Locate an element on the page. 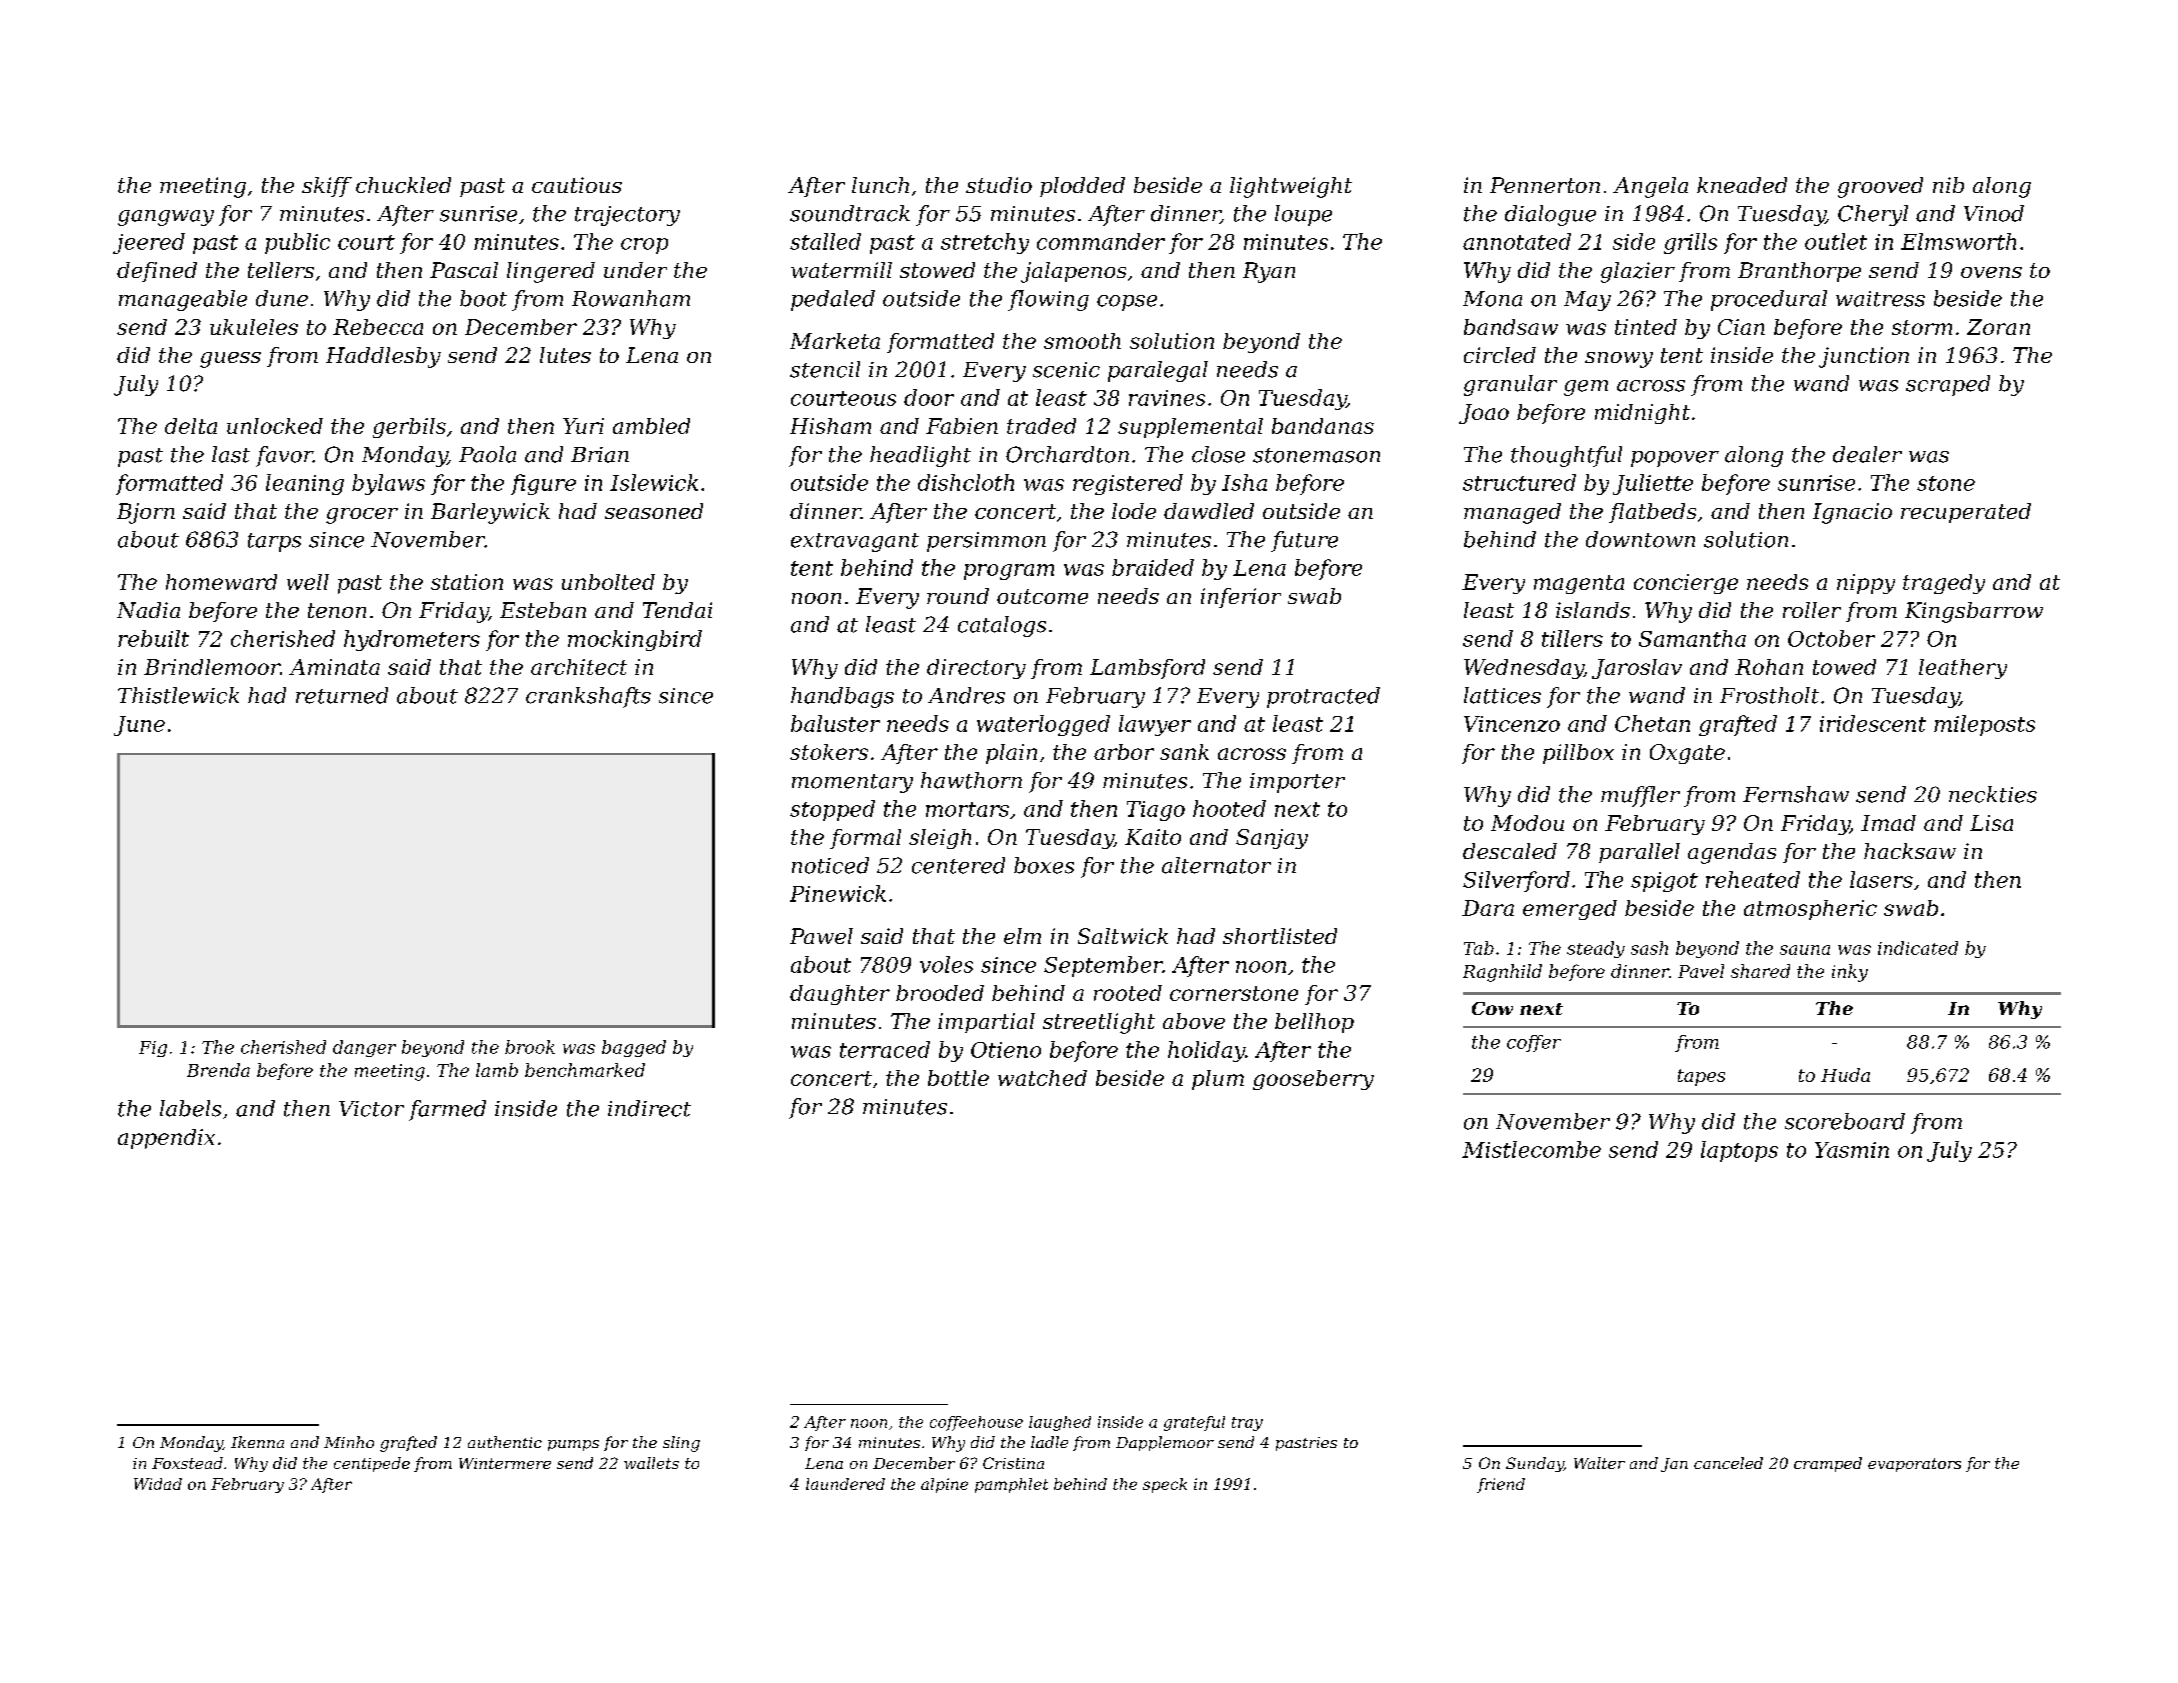 The image size is (2178, 1683). boot is located at coordinates (483, 298).
